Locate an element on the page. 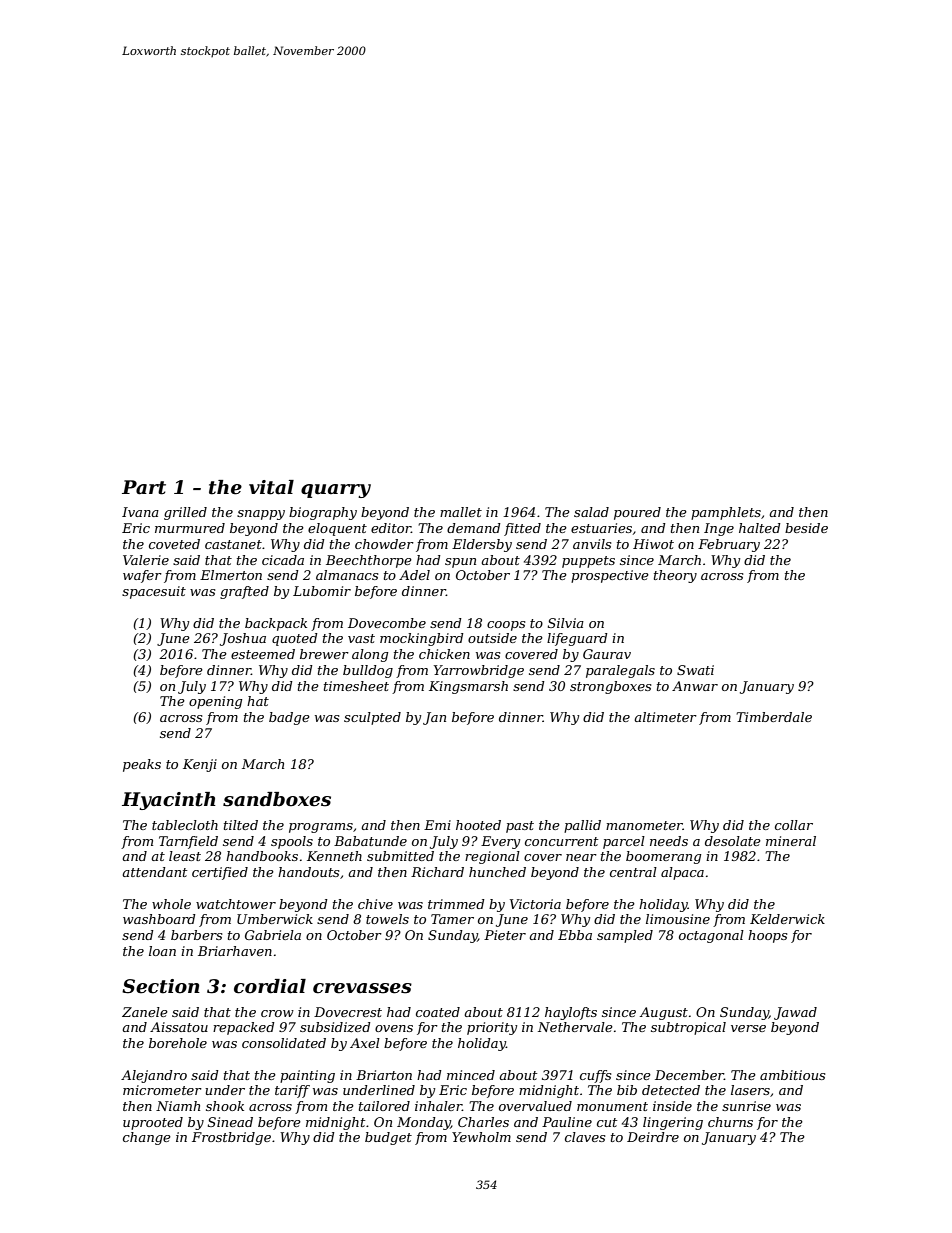 This page has width=952, height=1233. mallet is located at coordinates (461, 512).
